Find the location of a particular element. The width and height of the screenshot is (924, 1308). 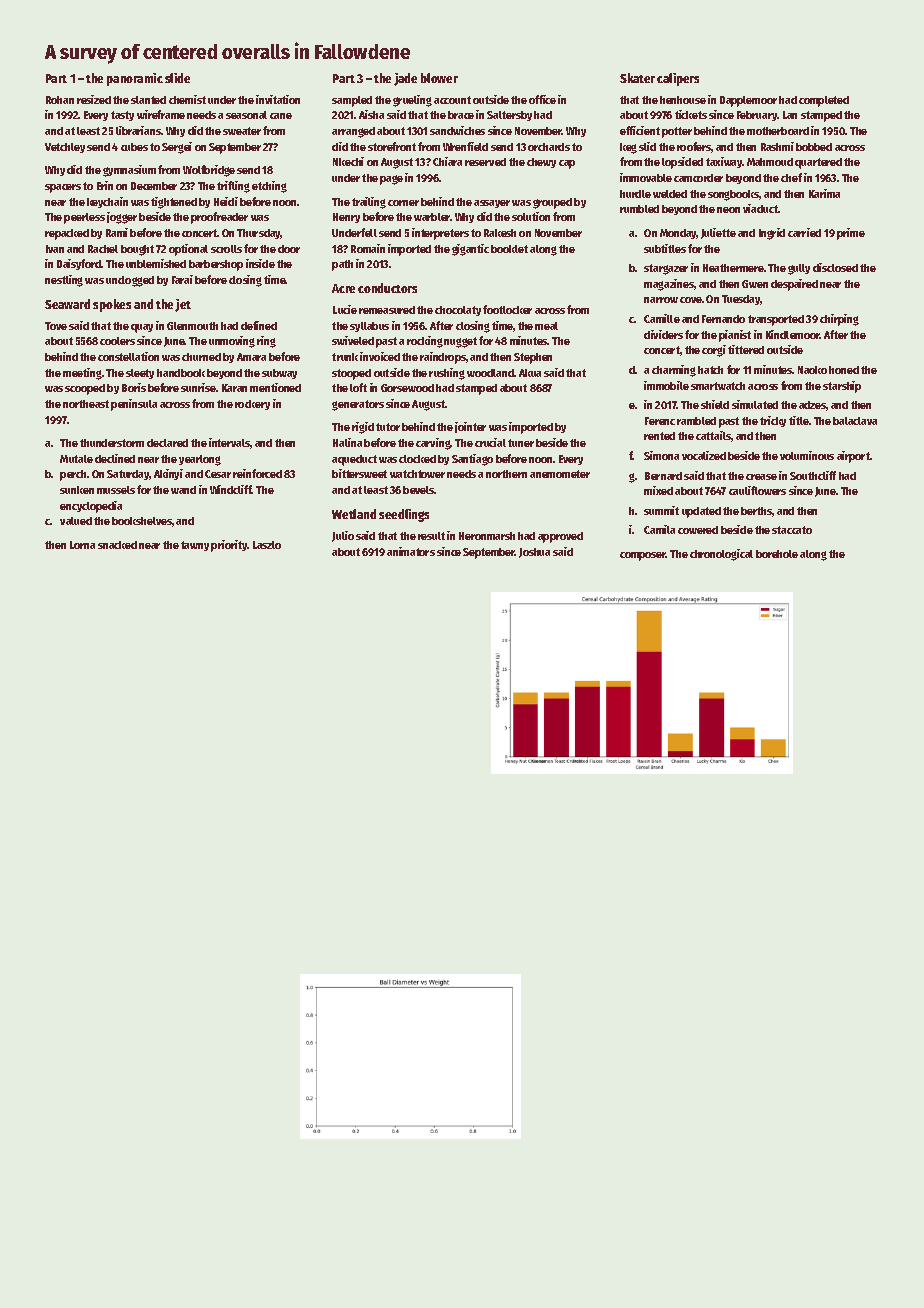

Mutale is located at coordinates (76, 459).
